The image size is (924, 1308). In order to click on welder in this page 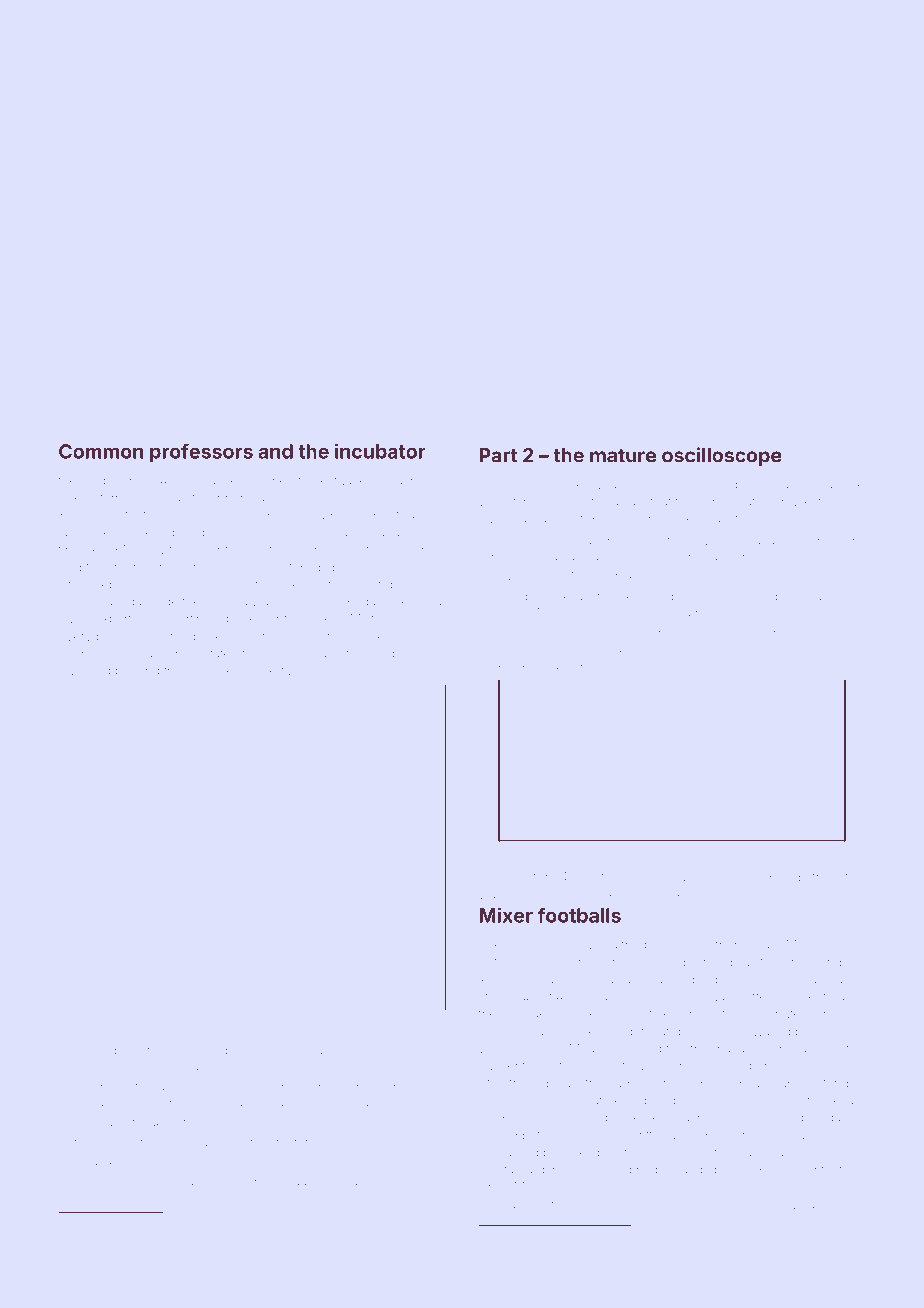, I will do `click(768, 632)`.
